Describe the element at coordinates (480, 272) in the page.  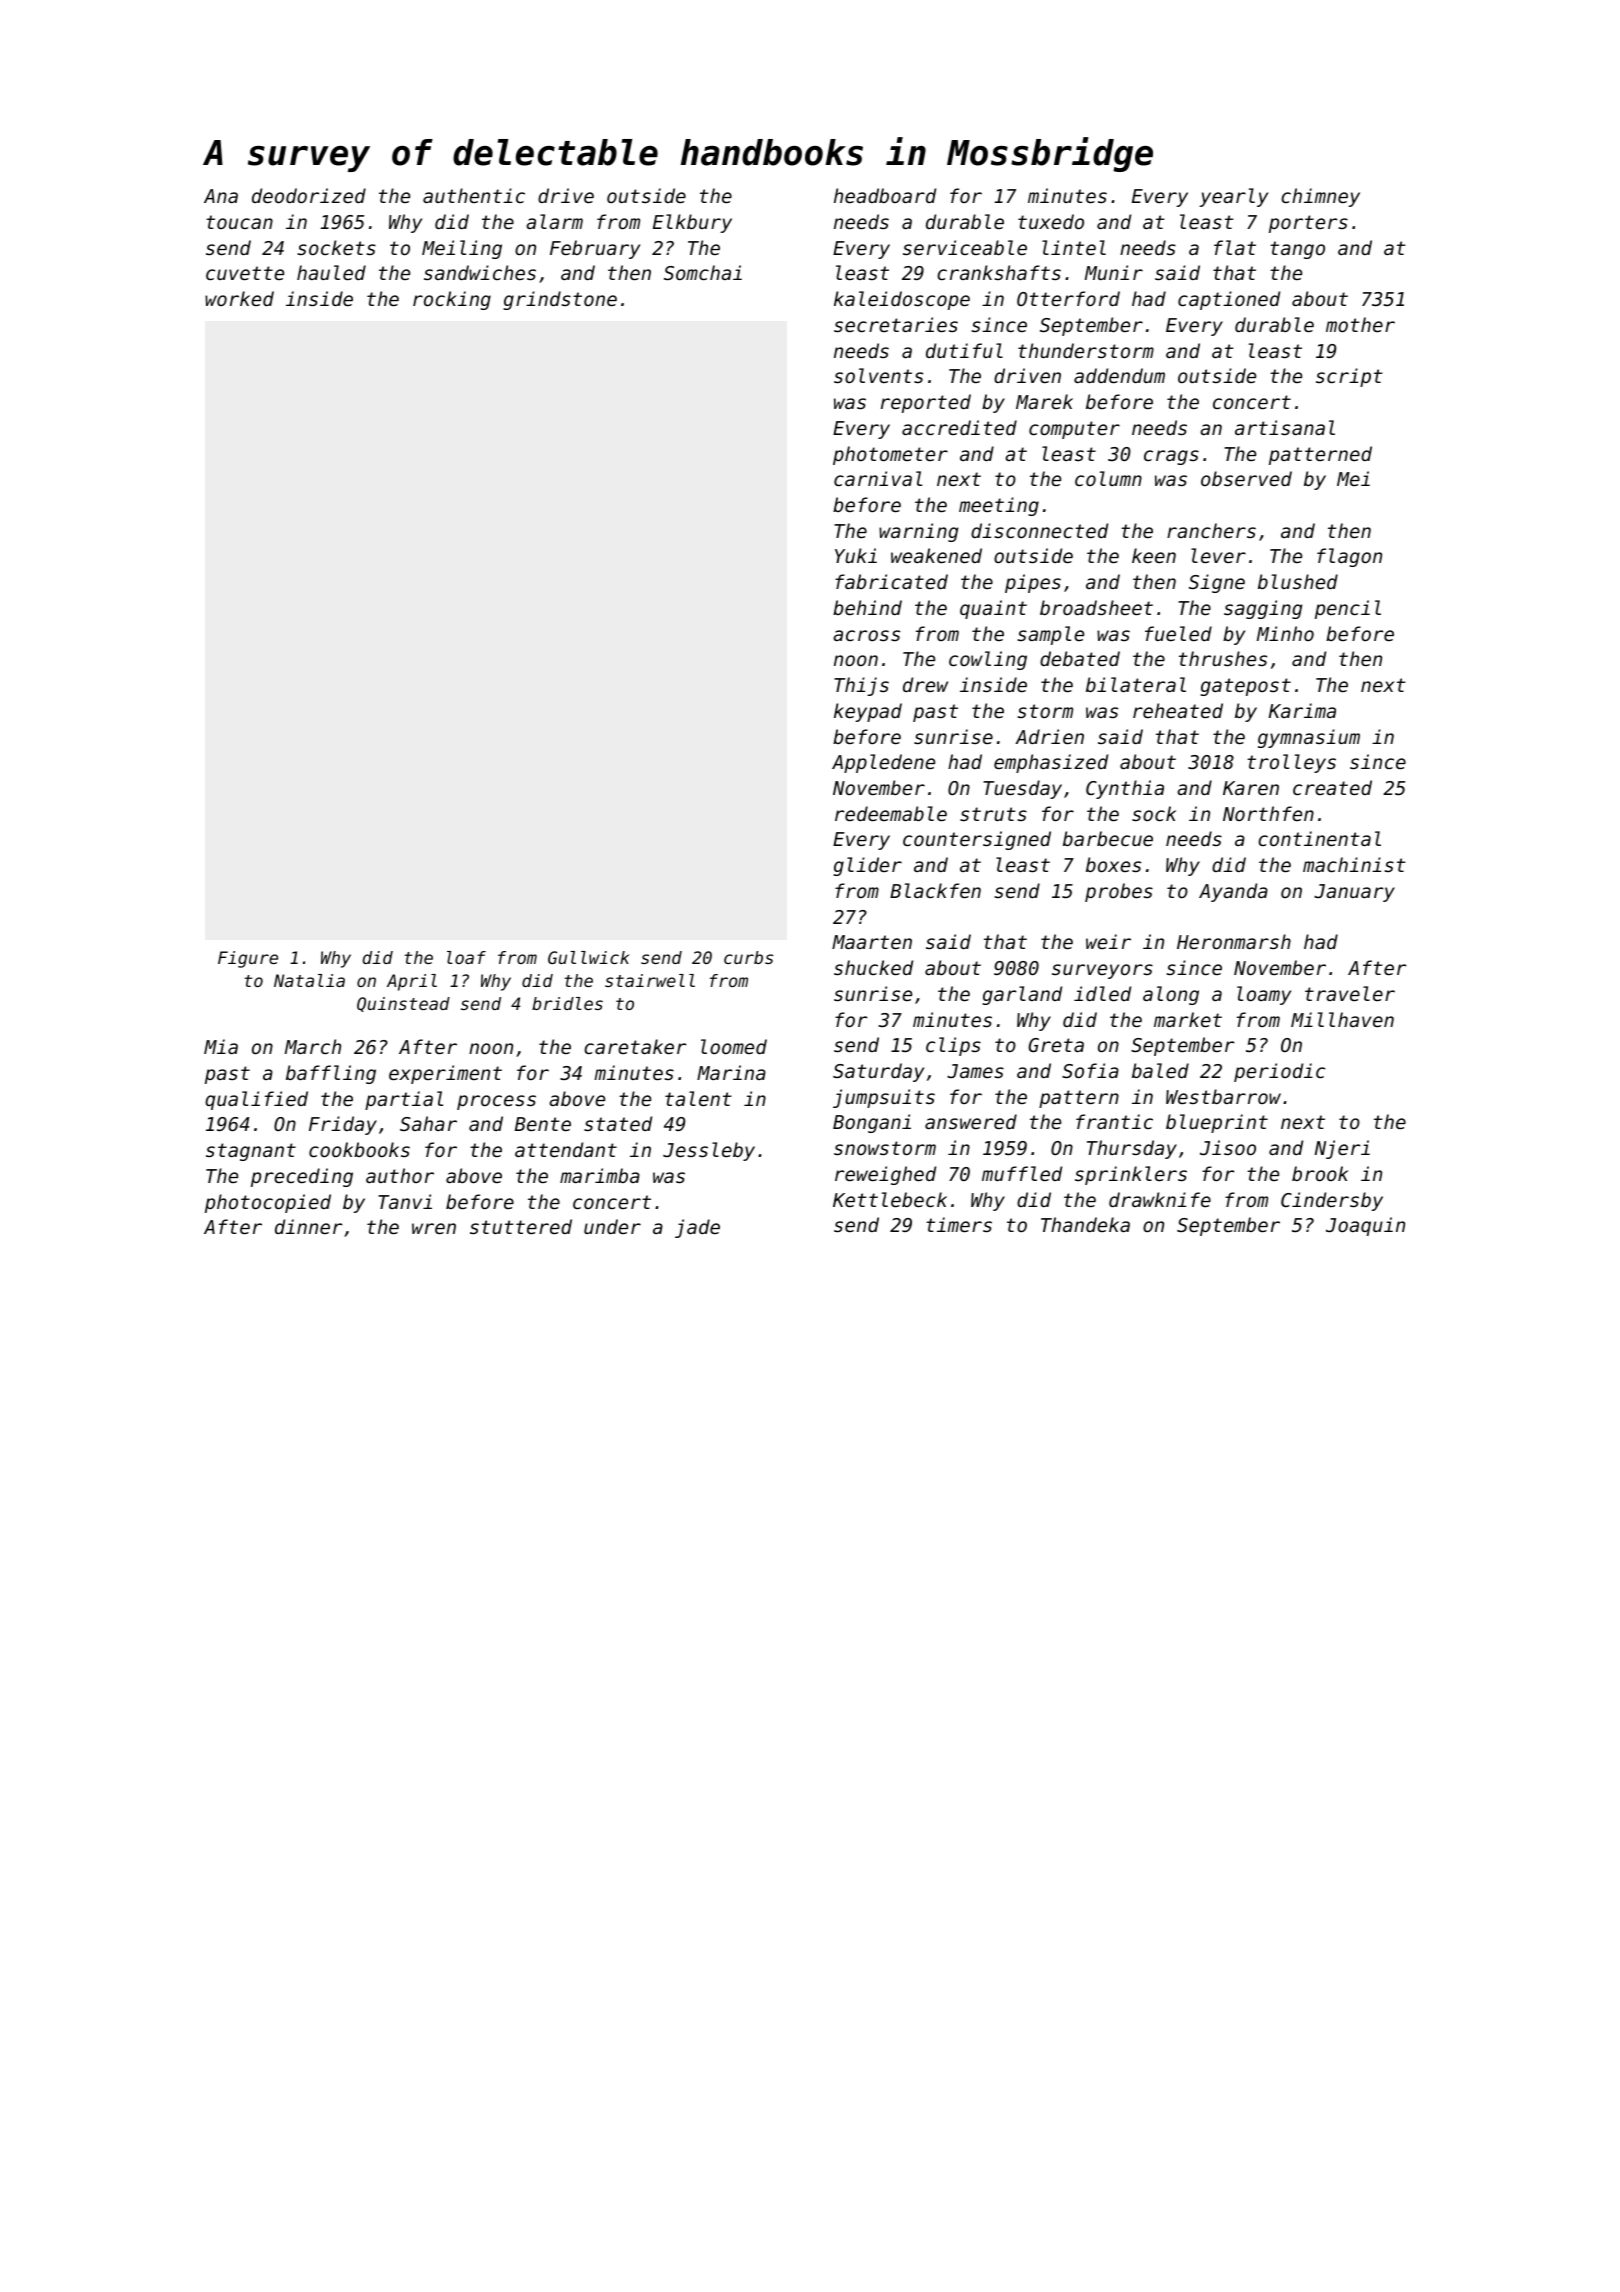
I see `sandwiches` at that location.
